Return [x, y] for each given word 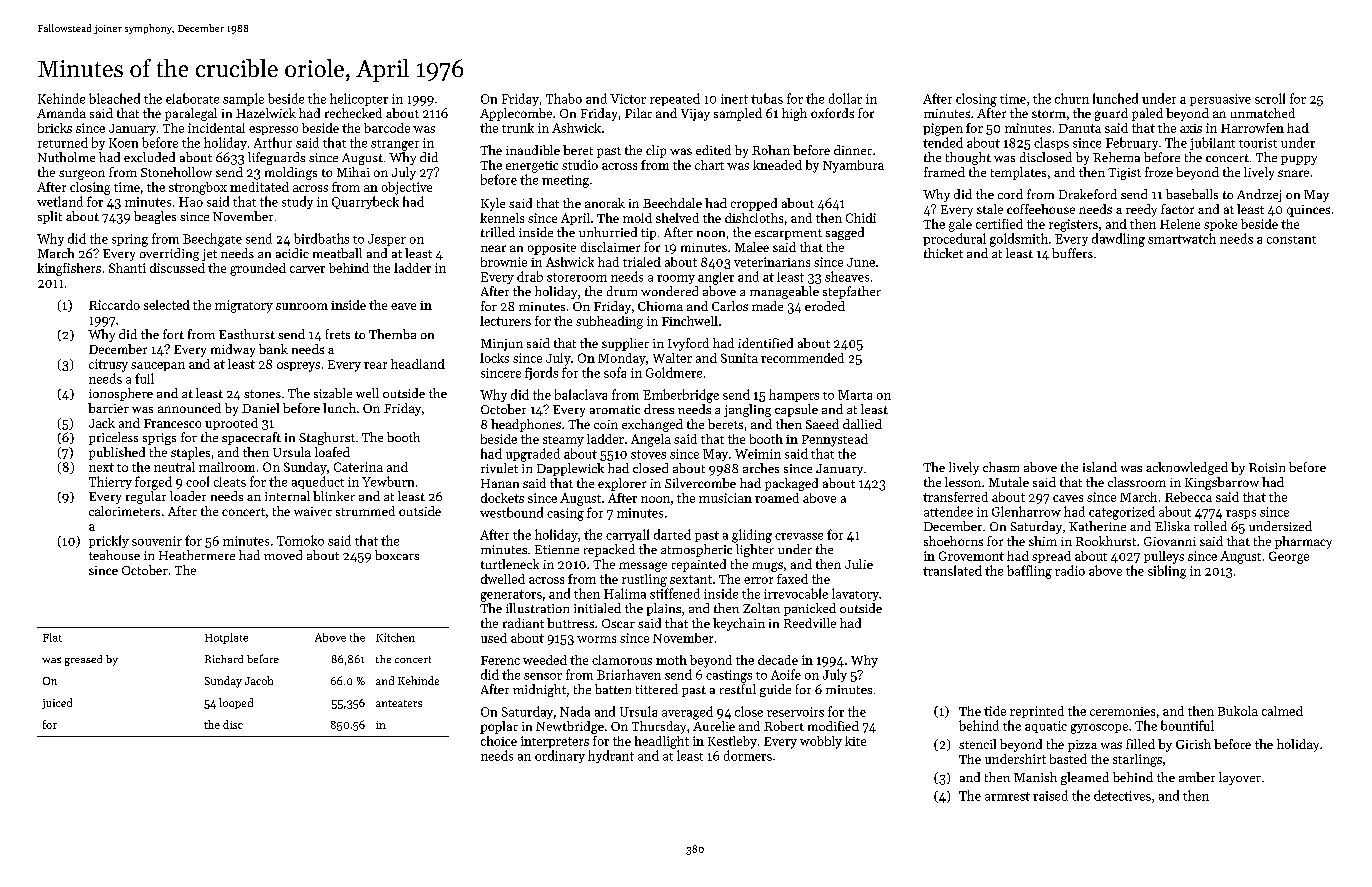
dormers [748, 755]
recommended [802, 358]
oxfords [832, 113]
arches [761, 468]
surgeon [82, 175]
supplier [625, 344]
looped [236, 703]
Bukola [1238, 711]
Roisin [1267, 467]
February [1132, 143]
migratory [244, 306]
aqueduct [318, 482]
